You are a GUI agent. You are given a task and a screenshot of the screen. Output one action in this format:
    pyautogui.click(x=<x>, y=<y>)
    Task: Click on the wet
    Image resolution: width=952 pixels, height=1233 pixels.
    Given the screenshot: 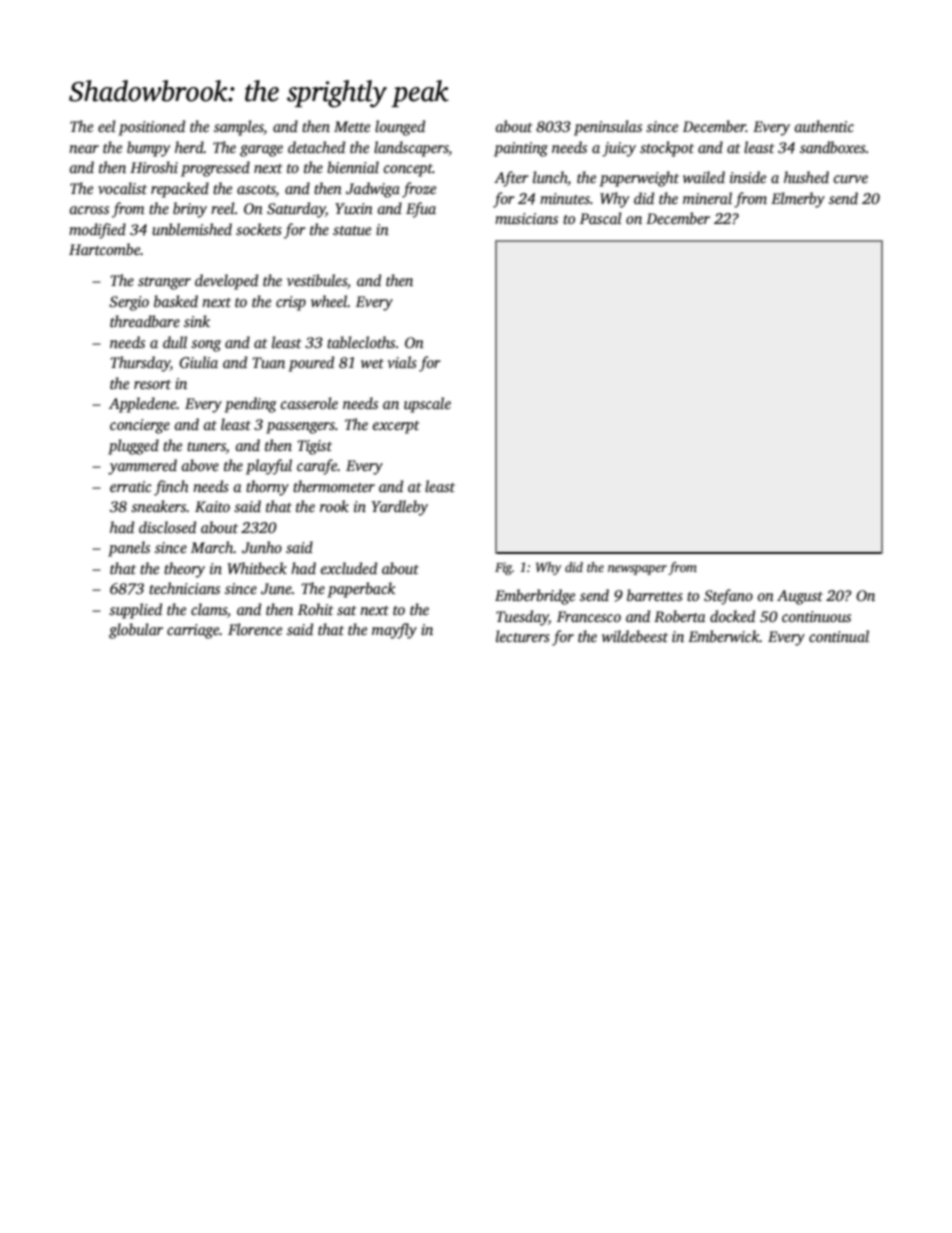 What is the action you would take?
    pyautogui.click(x=372, y=363)
